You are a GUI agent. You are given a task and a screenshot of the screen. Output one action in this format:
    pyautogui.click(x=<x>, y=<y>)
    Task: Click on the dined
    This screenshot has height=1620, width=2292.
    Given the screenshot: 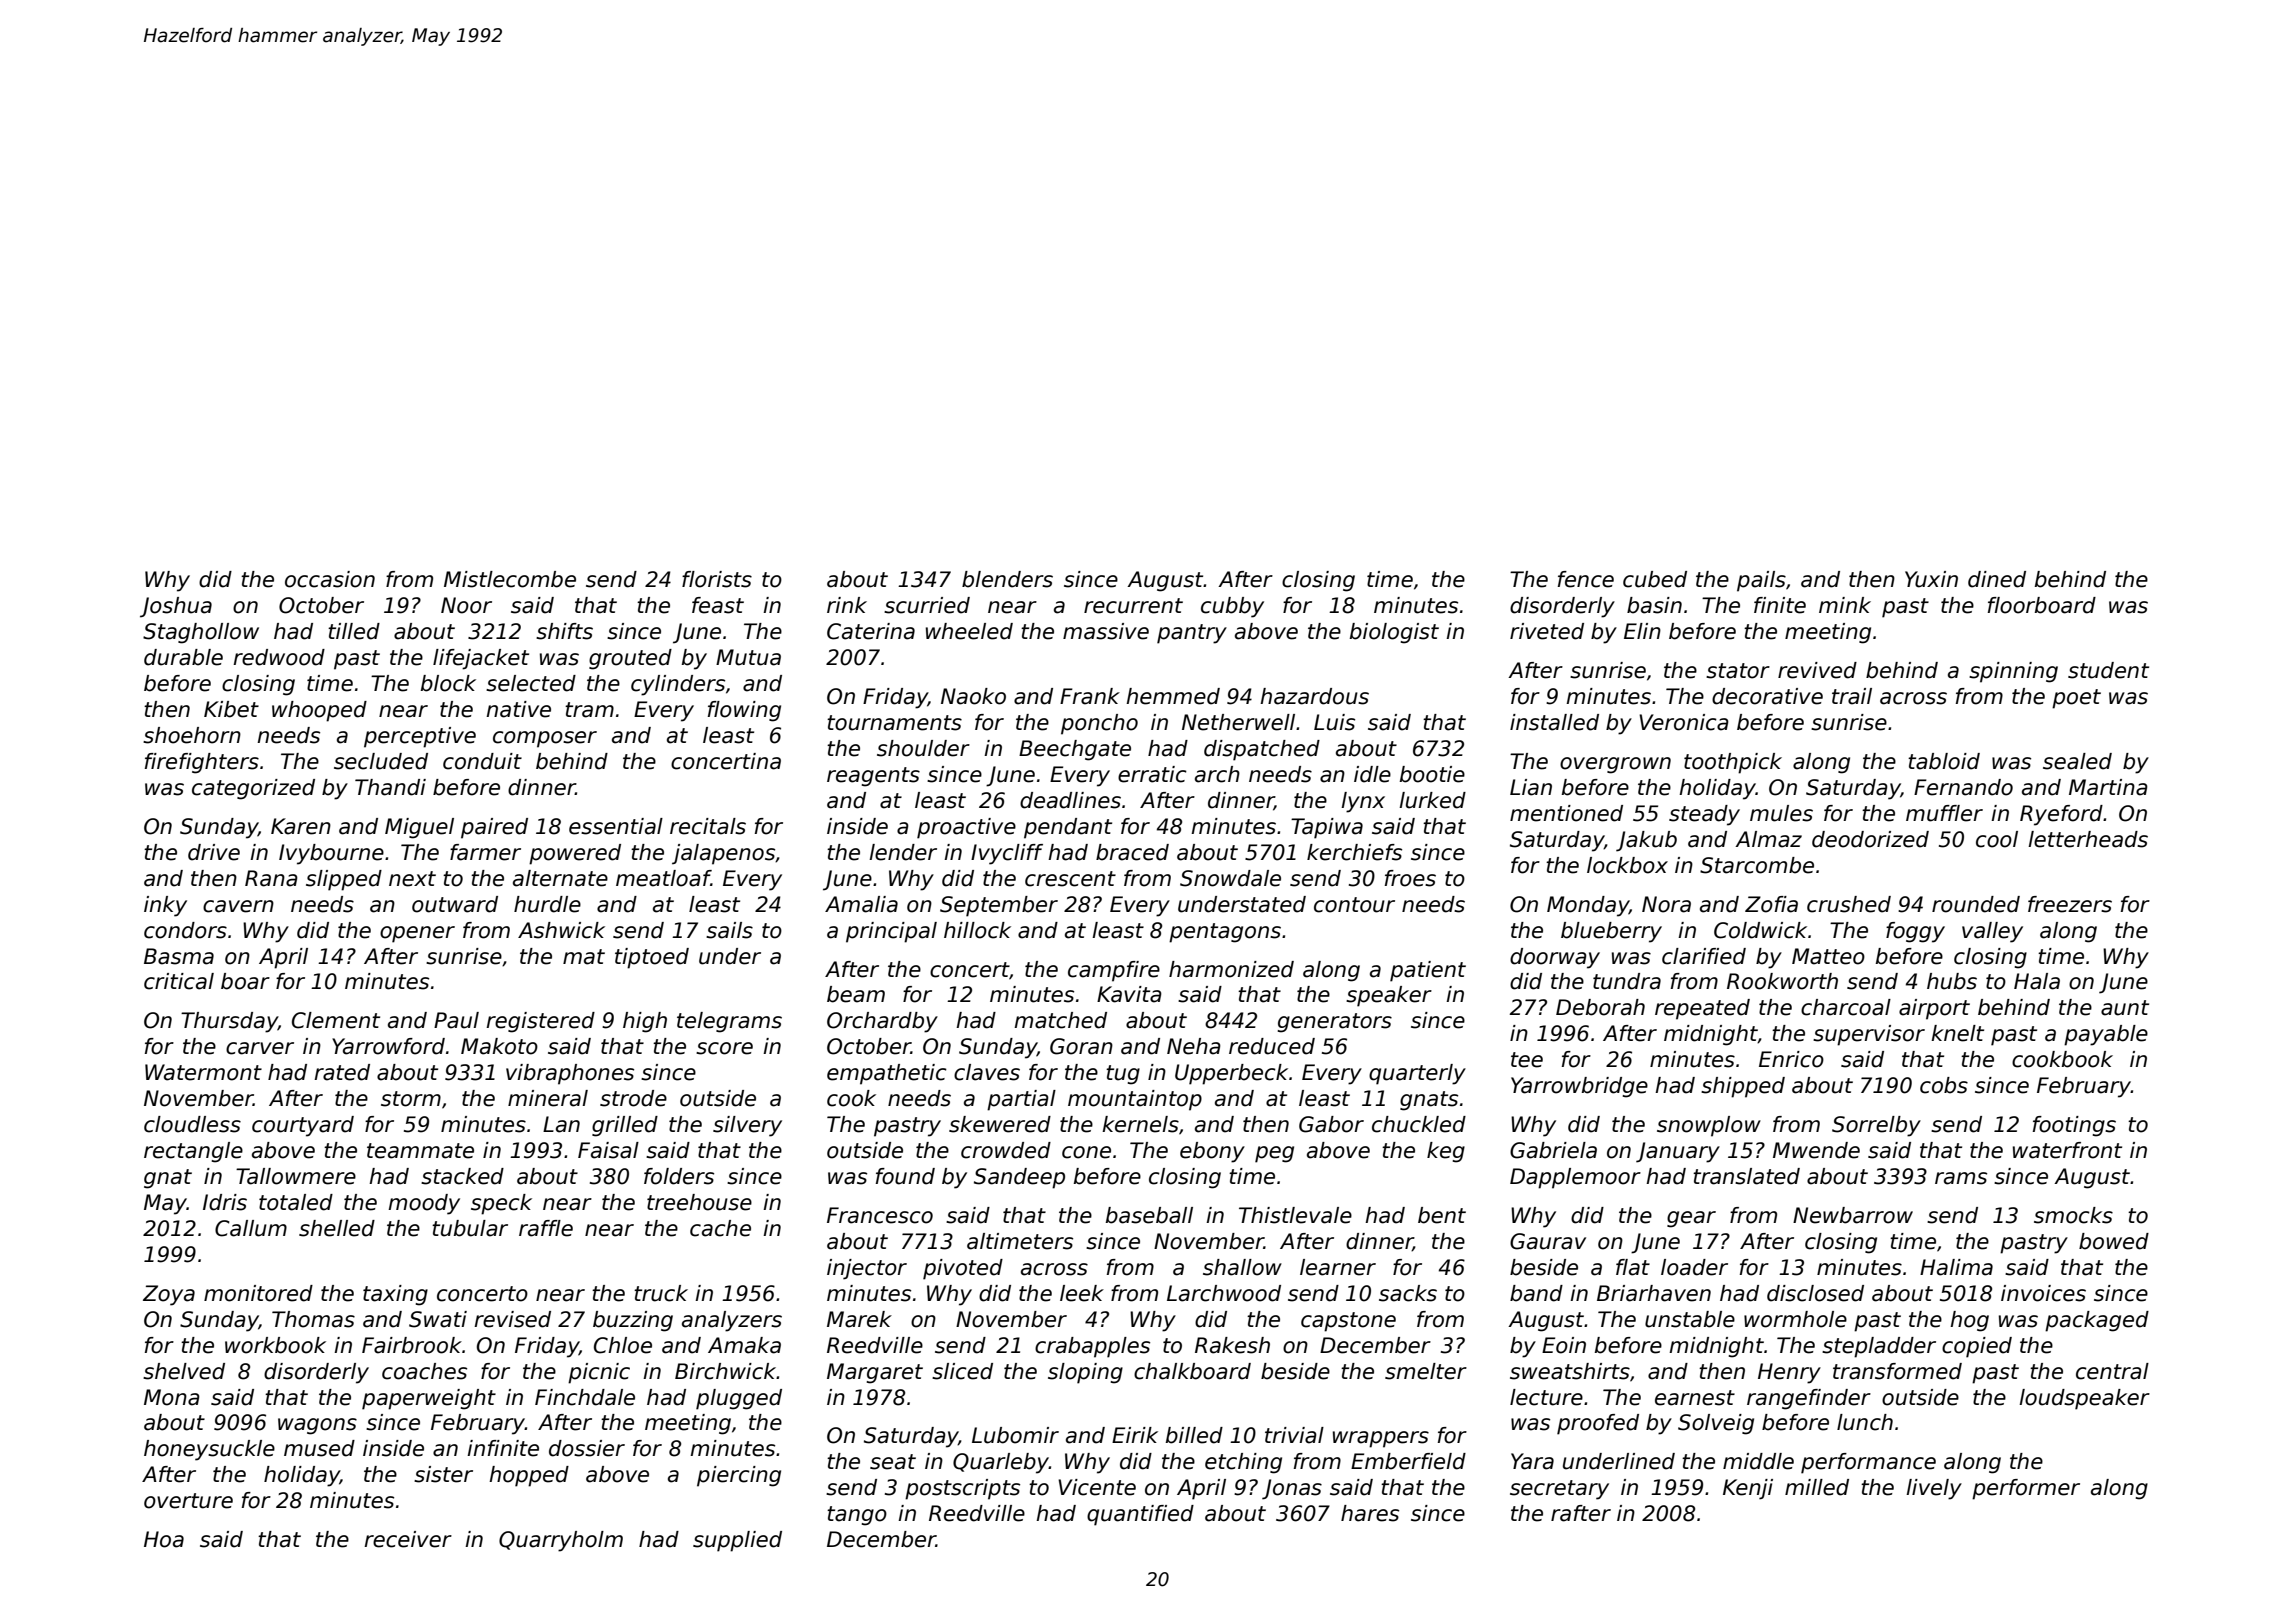 What is the action you would take?
    pyautogui.click(x=1997, y=579)
